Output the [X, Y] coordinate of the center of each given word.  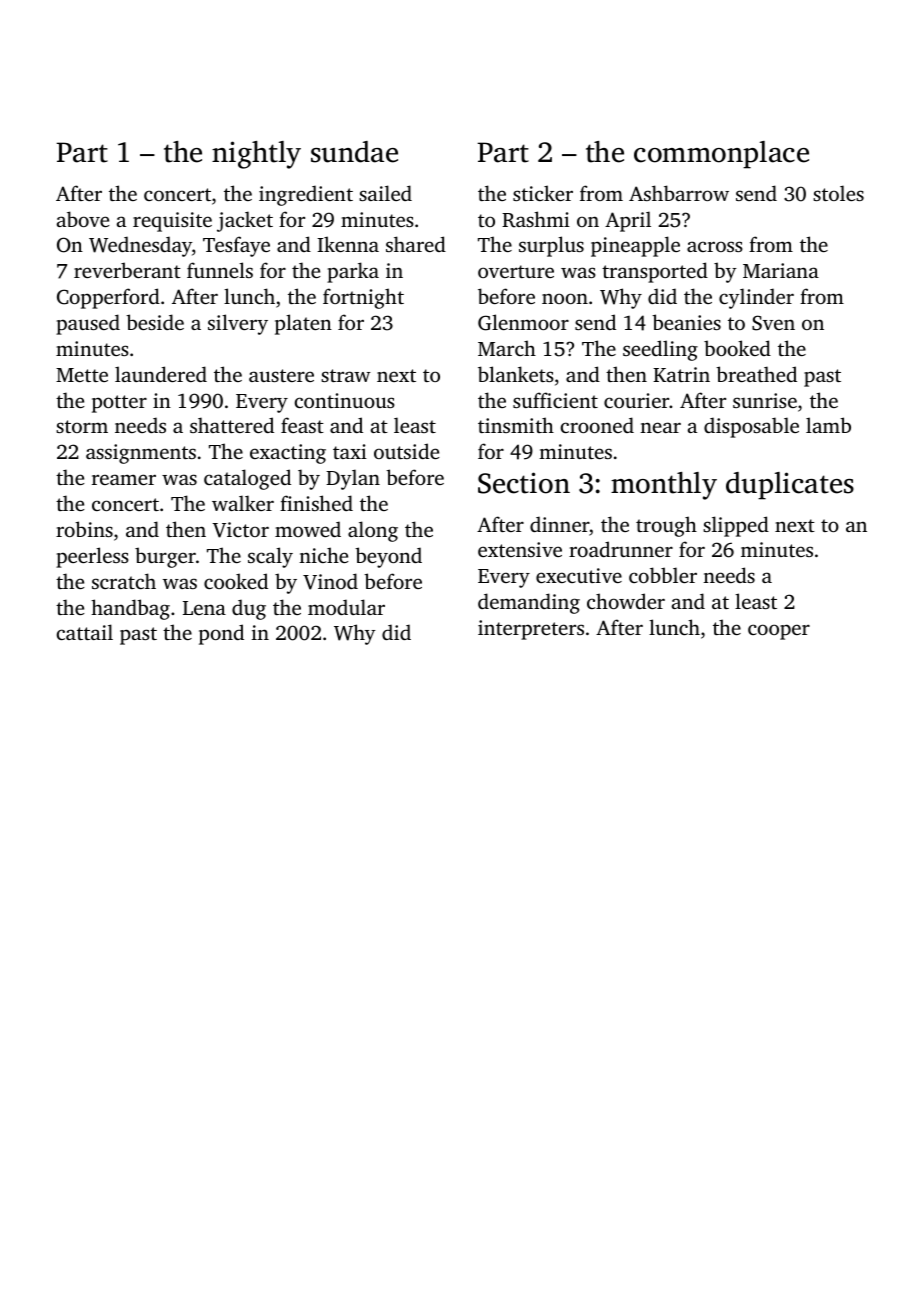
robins [84, 529]
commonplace [721, 155]
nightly [256, 155]
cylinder [756, 298]
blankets [516, 374]
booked [737, 348]
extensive [520, 549]
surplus [551, 246]
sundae [354, 152]
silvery [238, 324]
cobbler [663, 575]
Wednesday [140, 246]
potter [119, 404]
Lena [204, 608]
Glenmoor [523, 322]
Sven [773, 323]
